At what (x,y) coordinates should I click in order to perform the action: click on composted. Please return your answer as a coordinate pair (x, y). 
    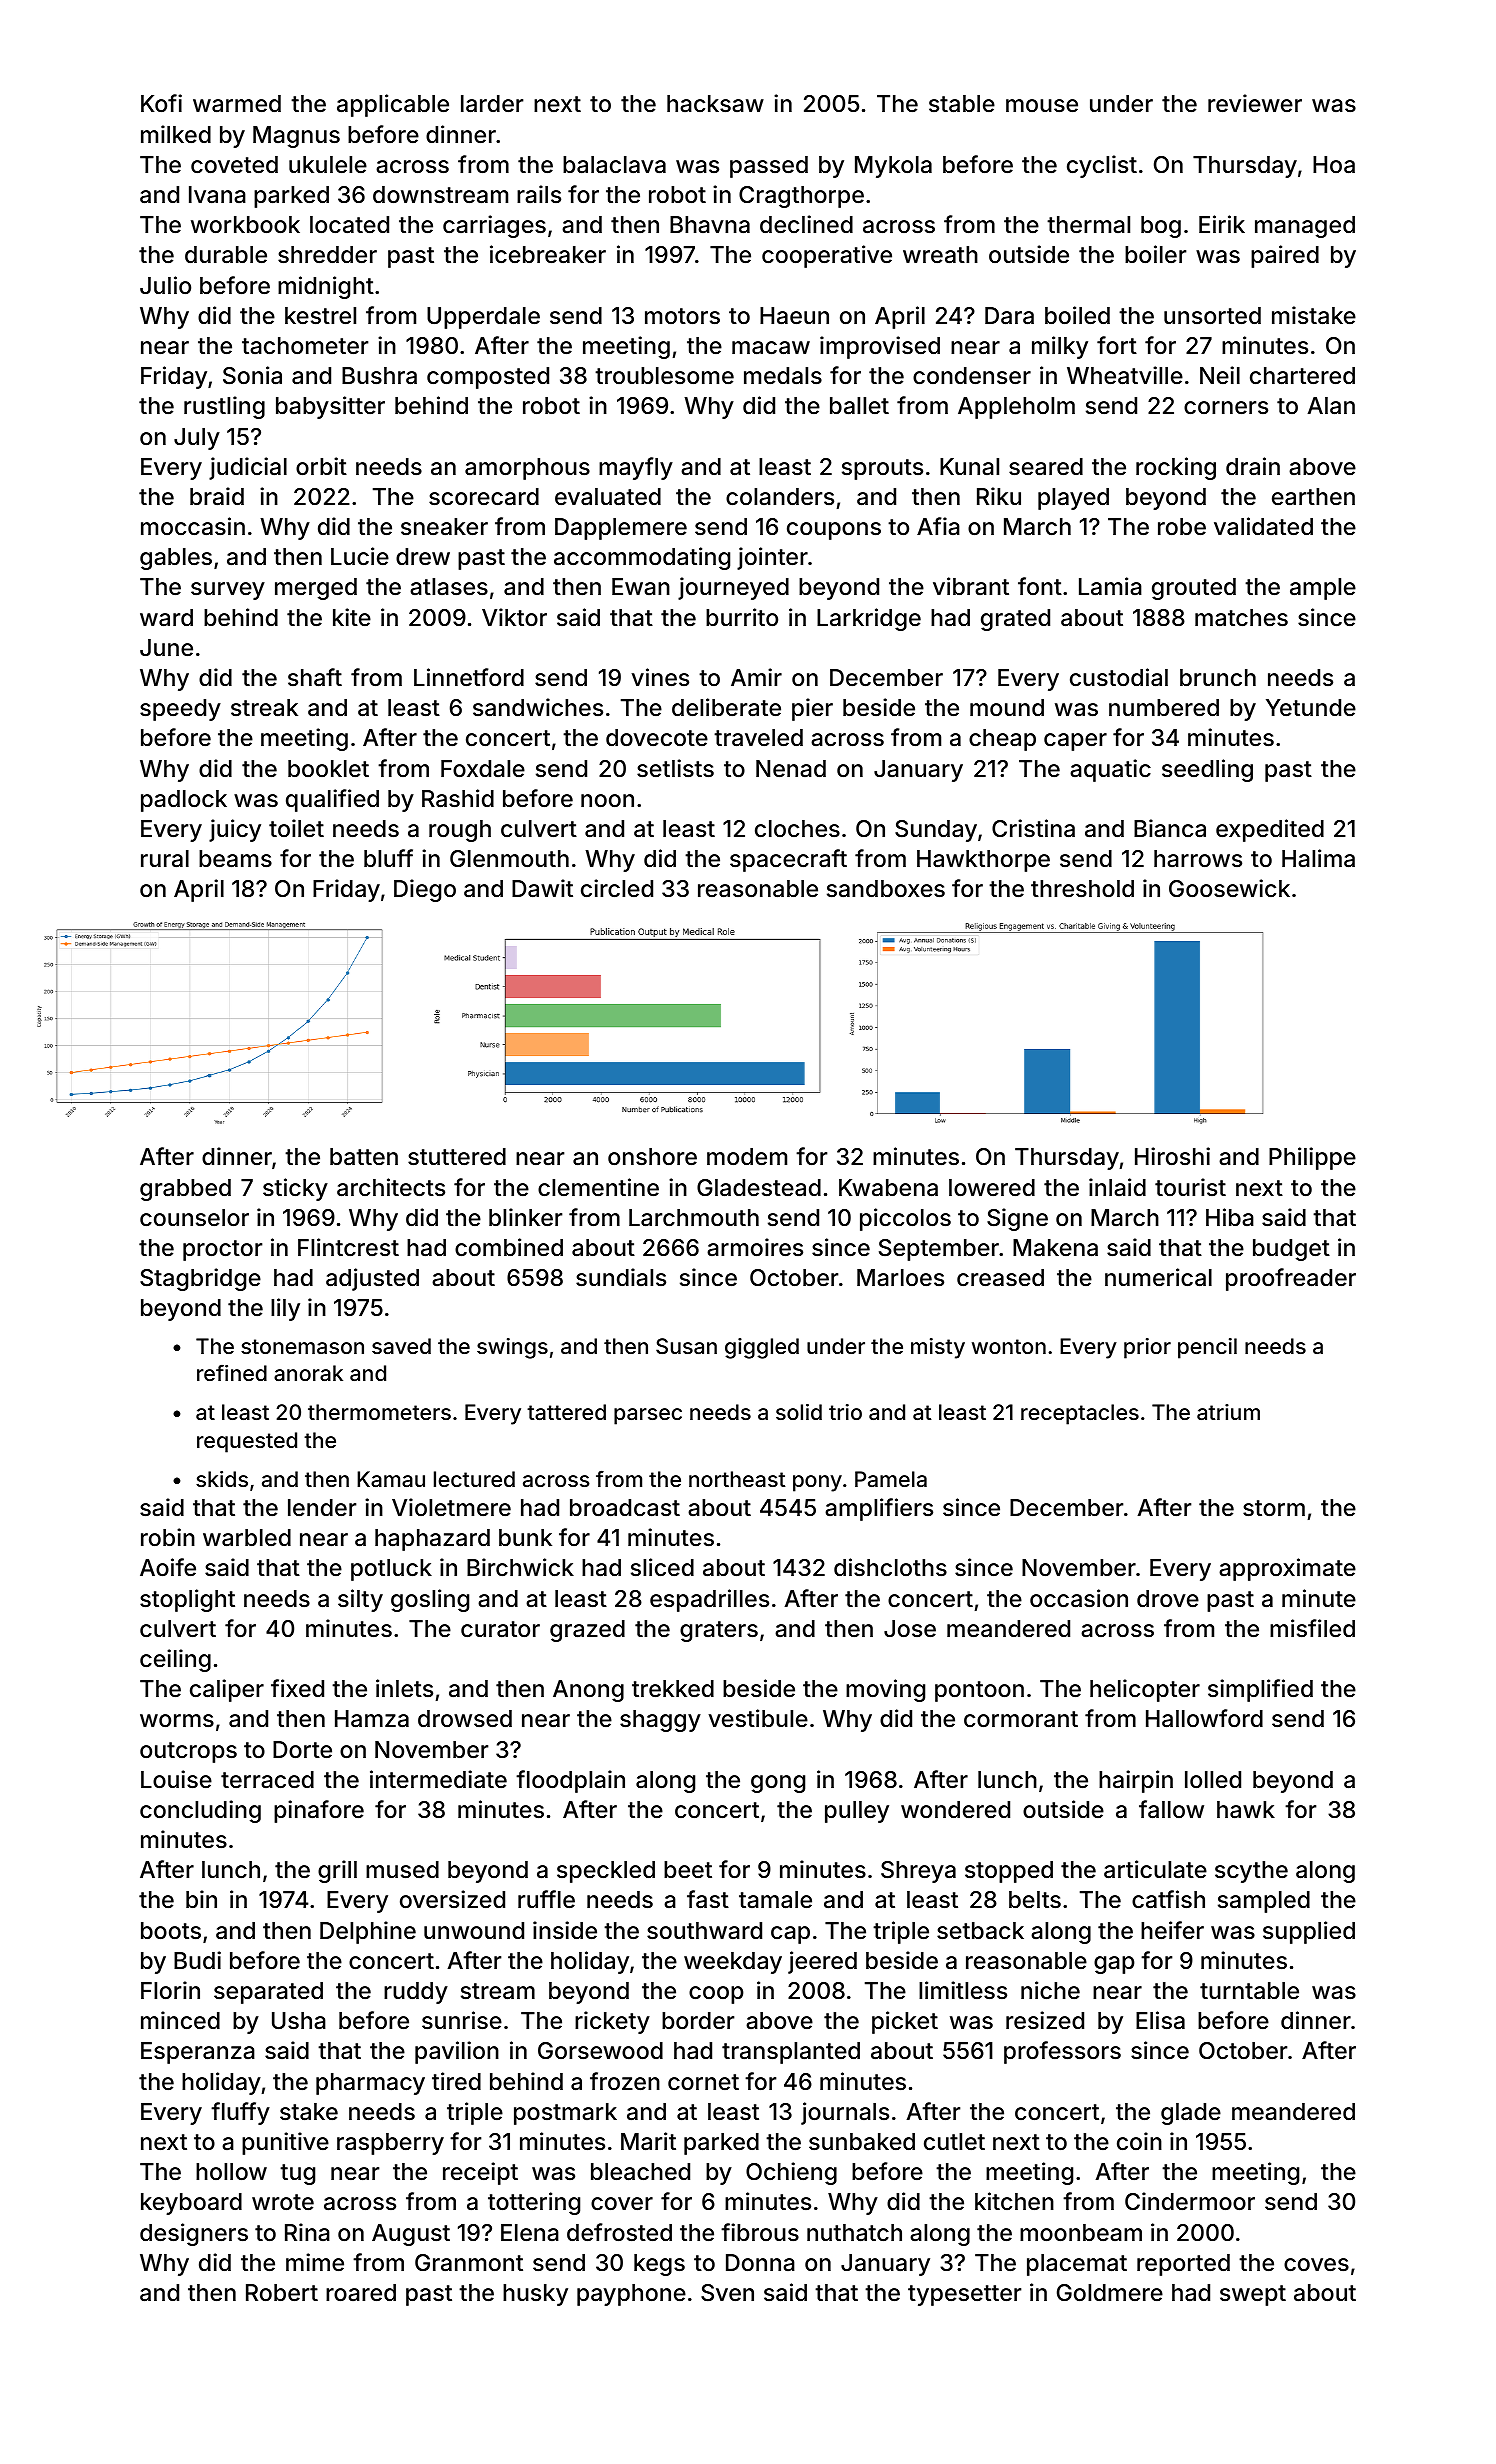
    Looking at the image, I should click on (488, 378).
